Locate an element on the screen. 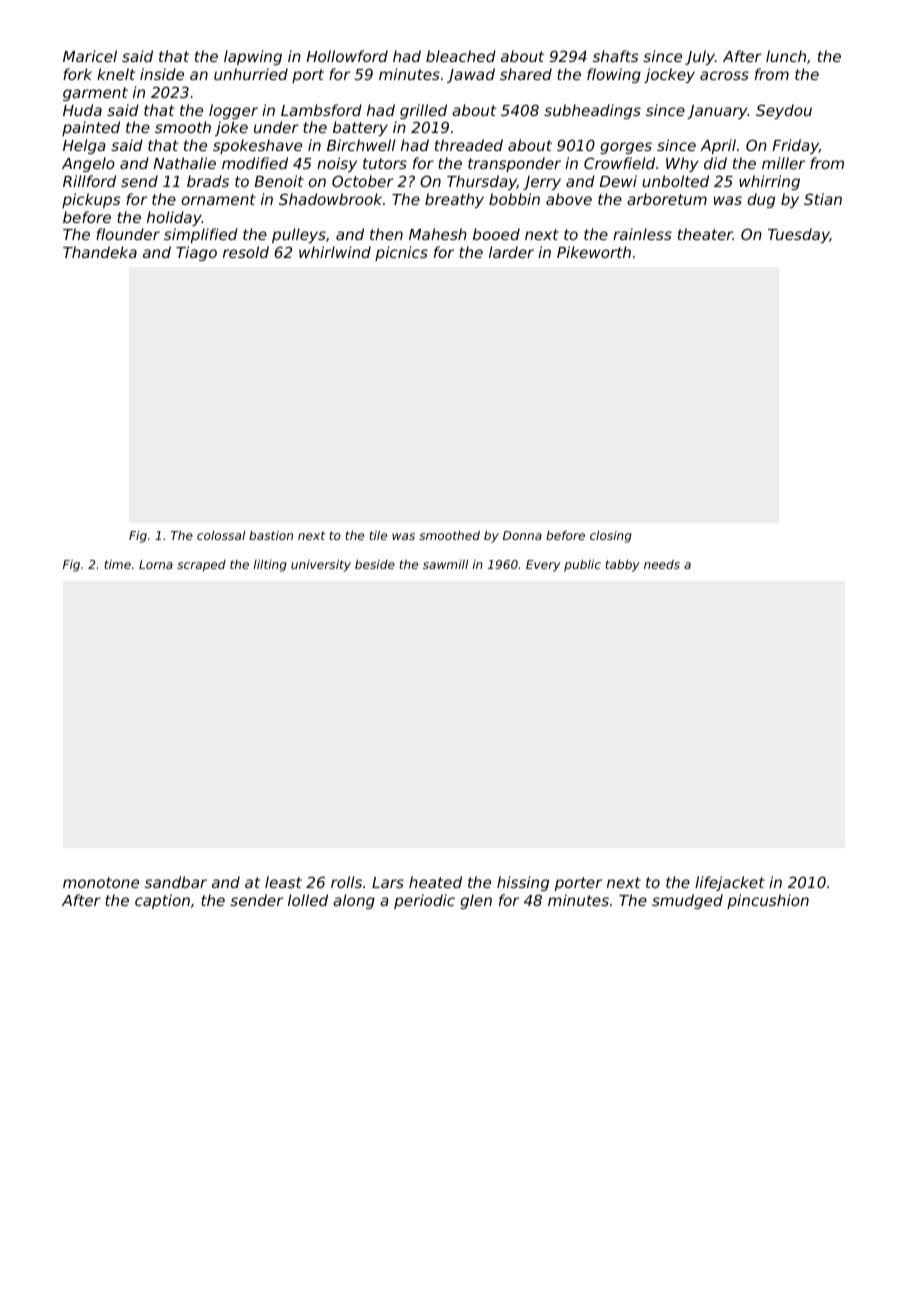 The image size is (908, 1316). knelt is located at coordinates (116, 74).
